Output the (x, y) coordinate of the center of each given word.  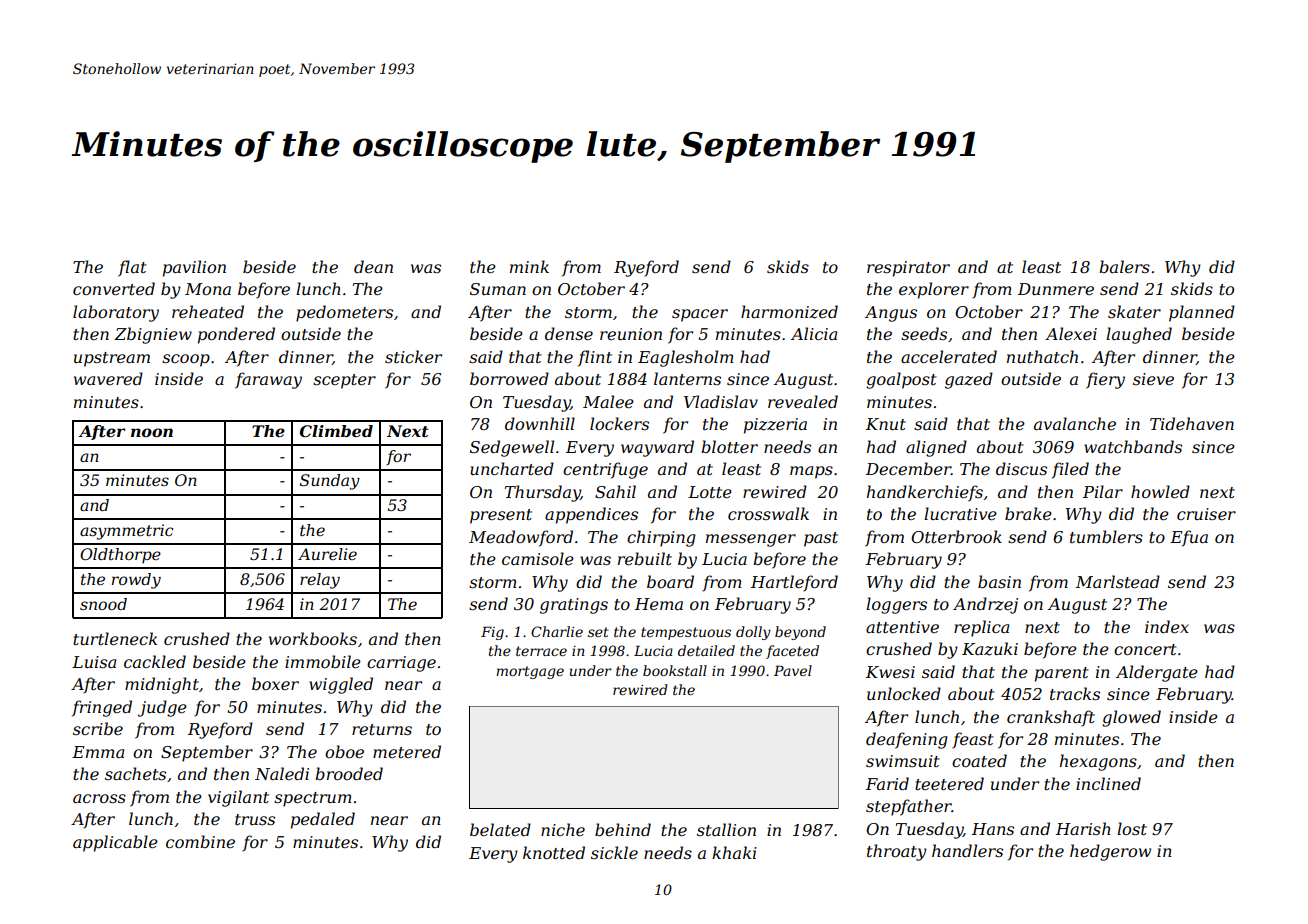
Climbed (336, 431)
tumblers (1106, 536)
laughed (1139, 335)
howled (1160, 491)
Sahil (615, 491)
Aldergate (1157, 673)
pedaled (323, 820)
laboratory (116, 313)
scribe (98, 728)
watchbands (1133, 446)
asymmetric (126, 532)
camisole (538, 558)
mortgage (530, 672)
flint (595, 358)
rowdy (136, 581)
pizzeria (775, 426)
